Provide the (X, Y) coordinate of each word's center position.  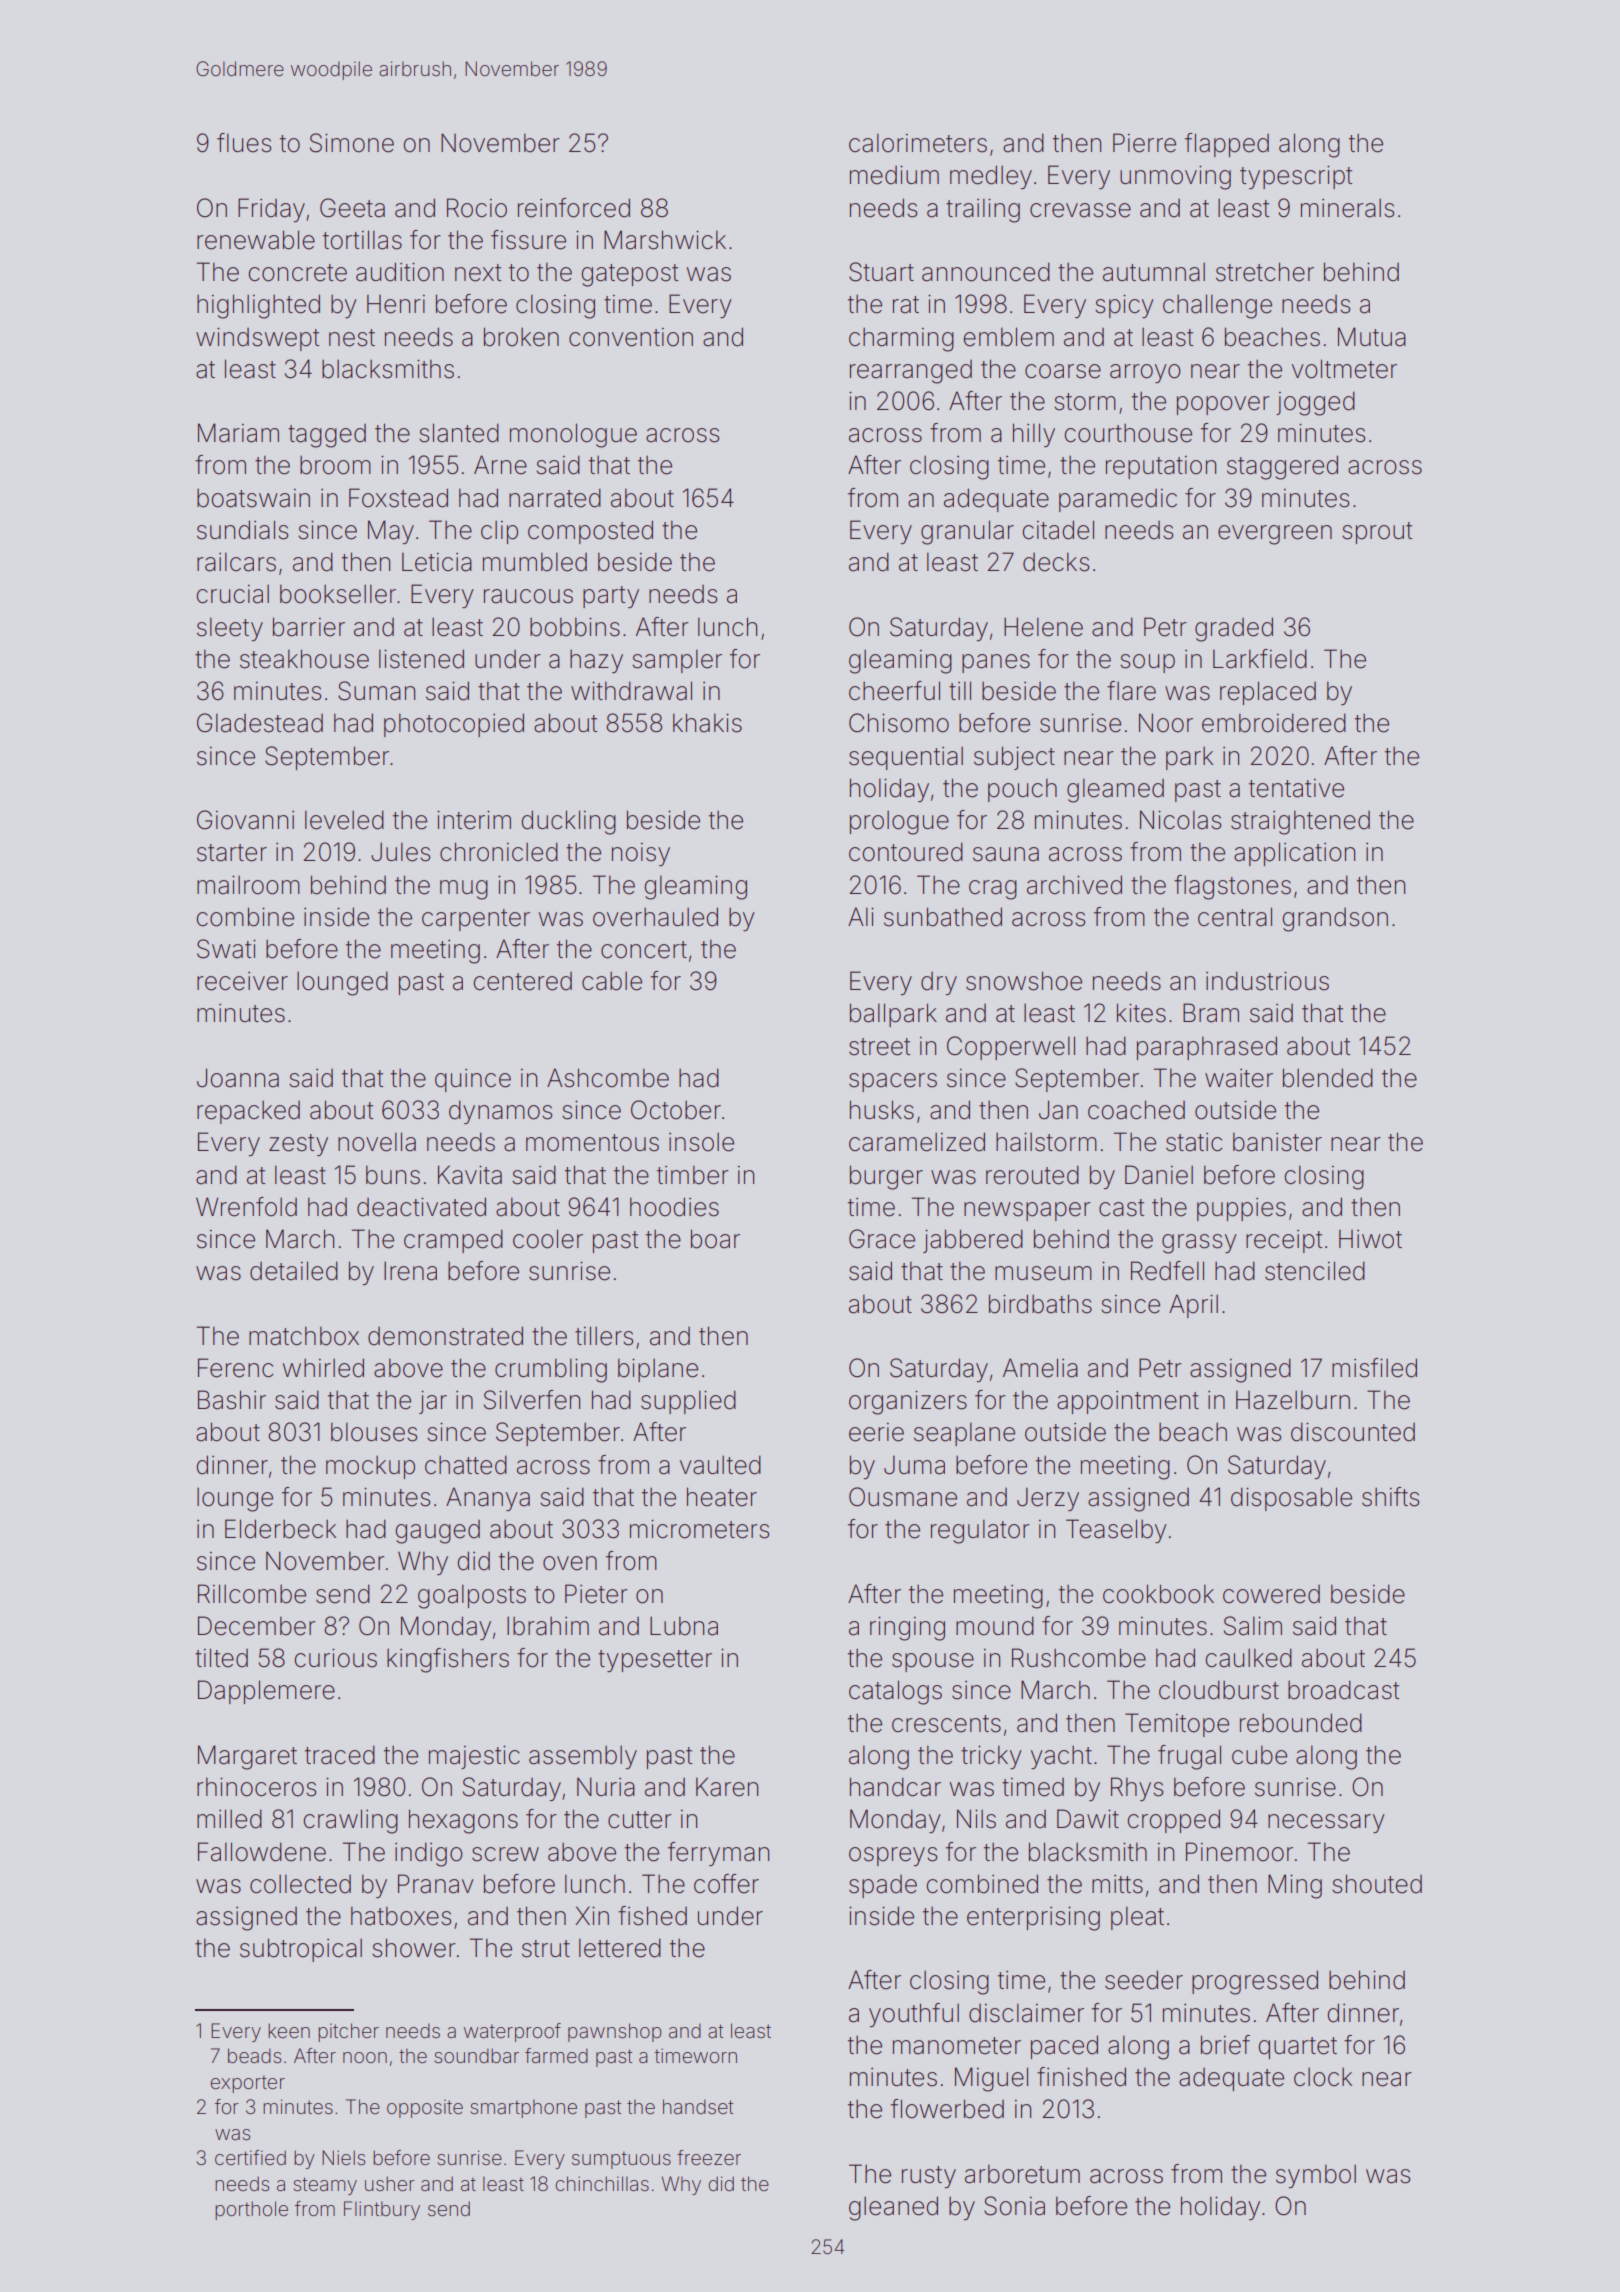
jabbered (973, 1241)
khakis (707, 723)
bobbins (575, 627)
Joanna (238, 1078)
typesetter (655, 1661)
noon (365, 2057)
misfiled (1374, 1368)
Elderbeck (280, 1529)
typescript (1296, 177)
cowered (1271, 1594)
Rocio (477, 208)
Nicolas (1180, 820)
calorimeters (918, 143)
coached (1136, 1110)
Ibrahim (548, 1626)
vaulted (720, 1465)
